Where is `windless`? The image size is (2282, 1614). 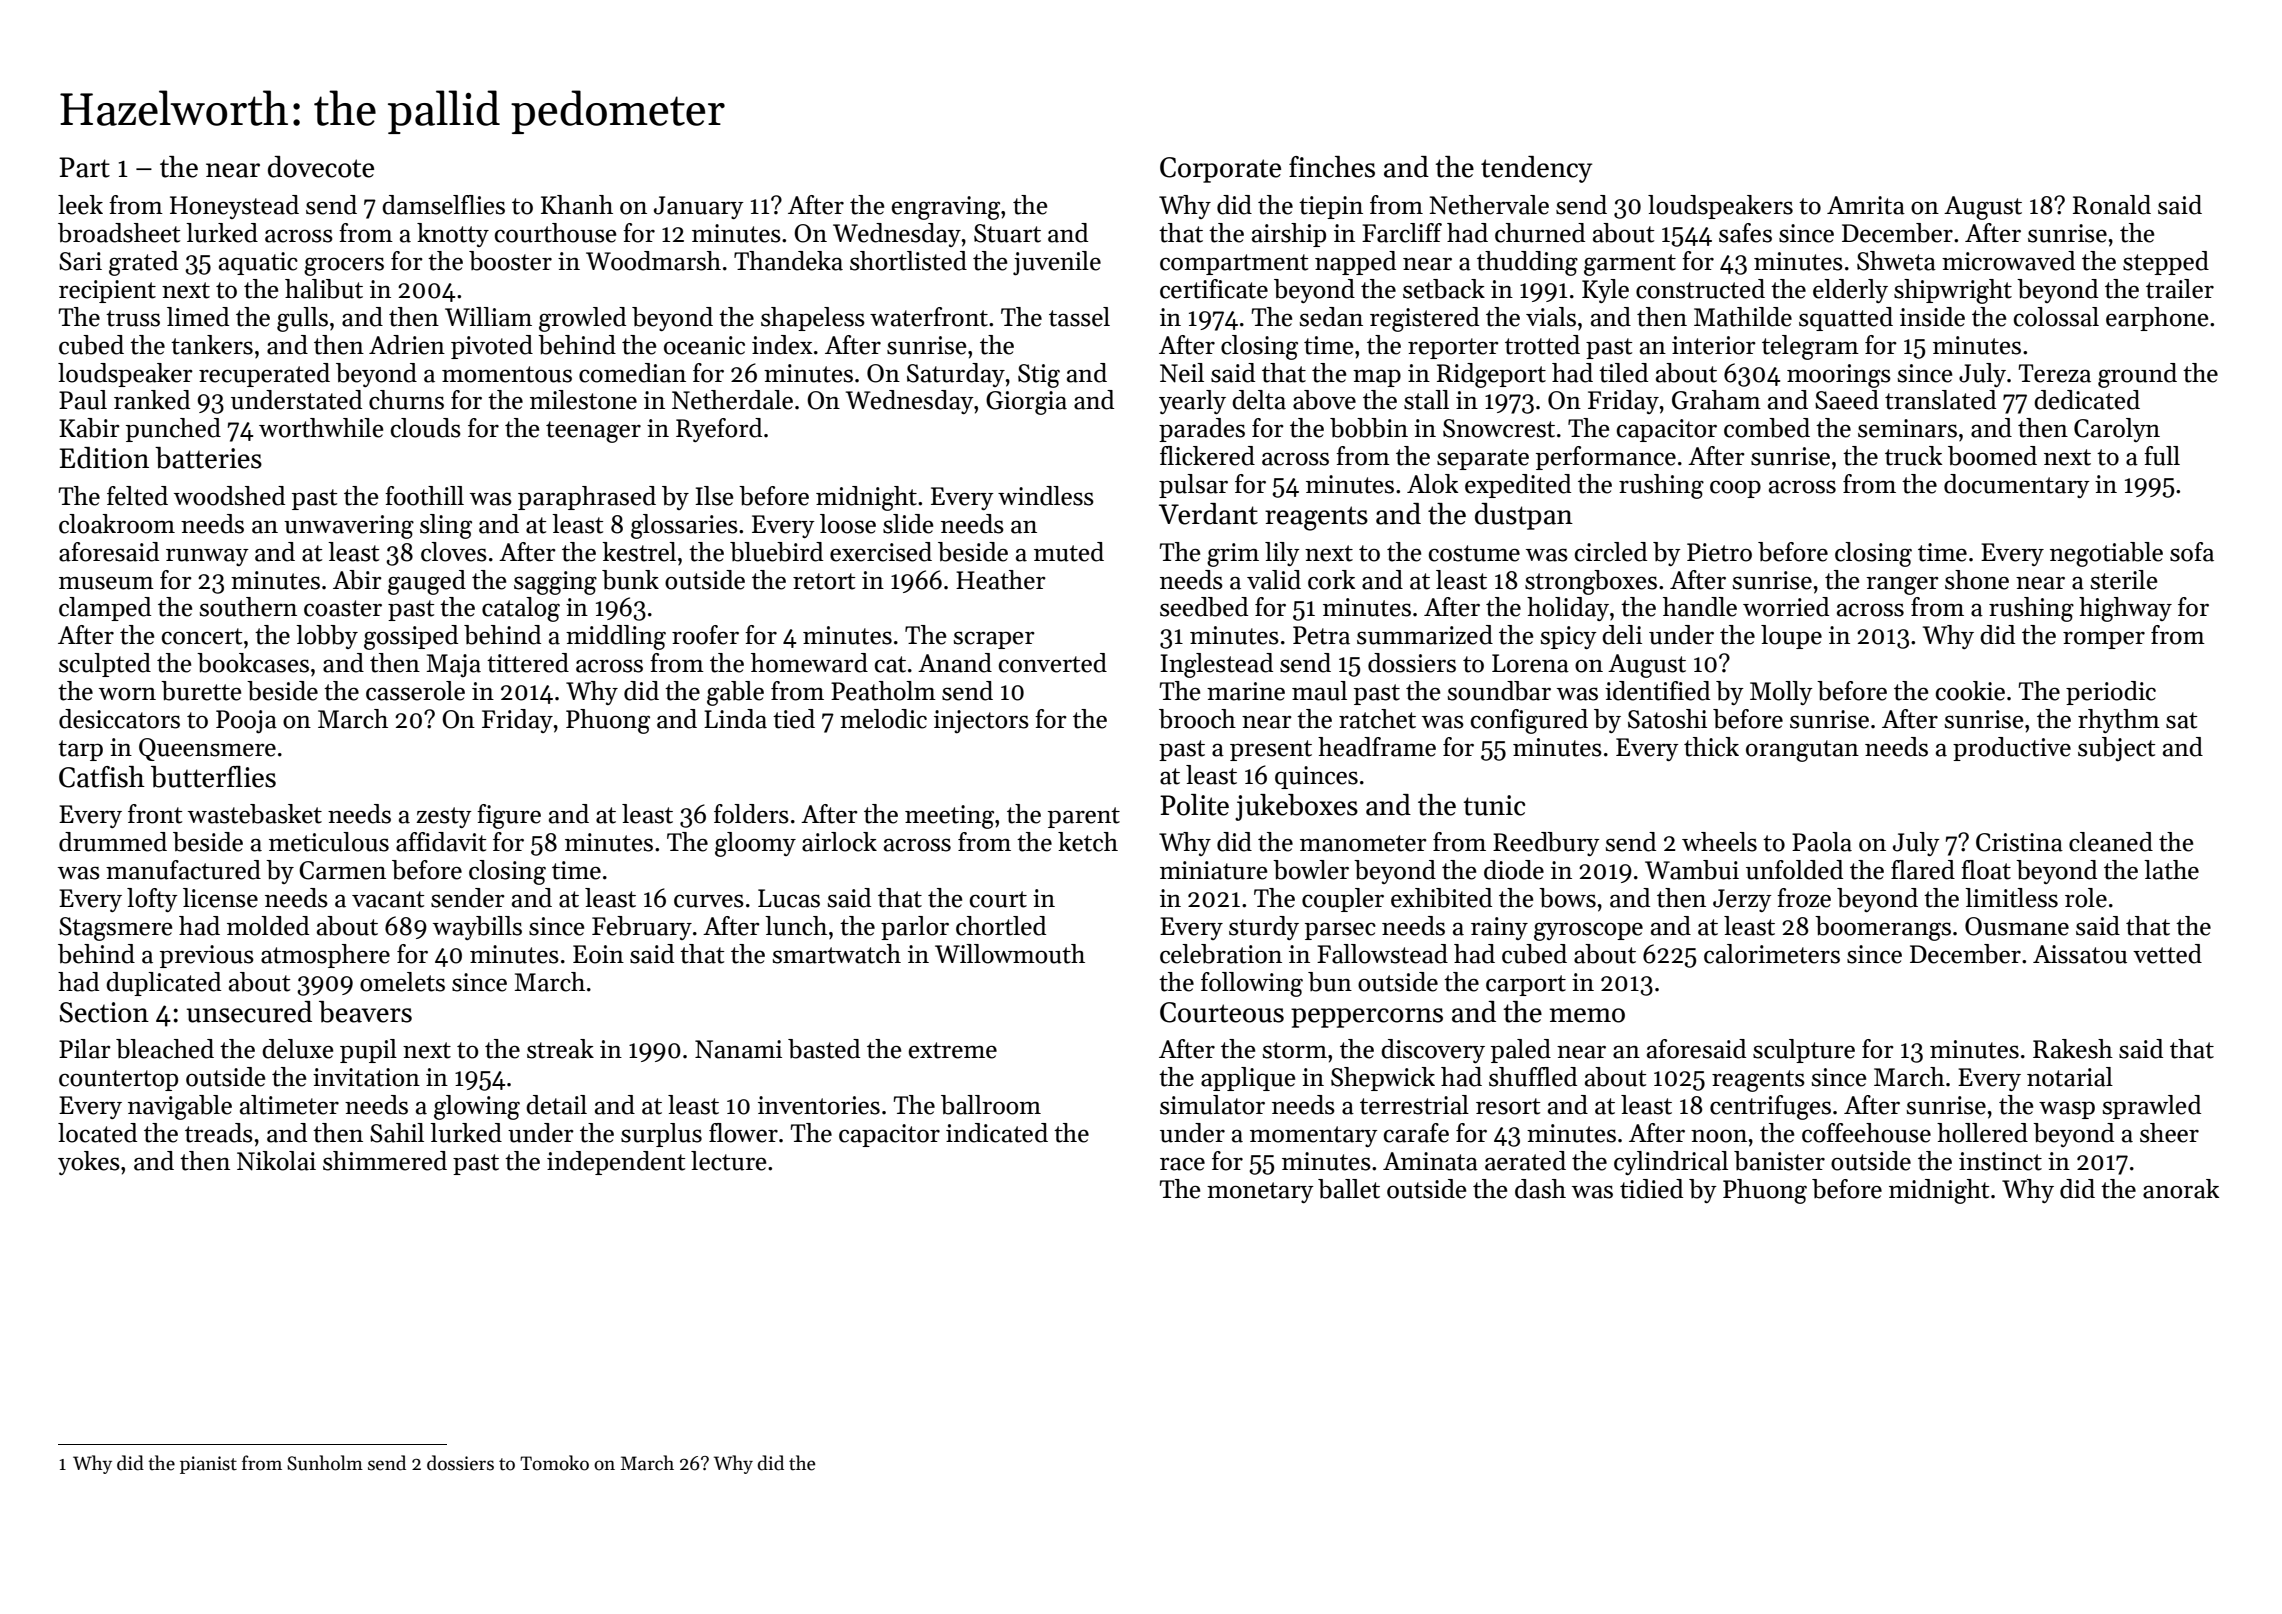
windless is located at coordinates (1046, 496).
